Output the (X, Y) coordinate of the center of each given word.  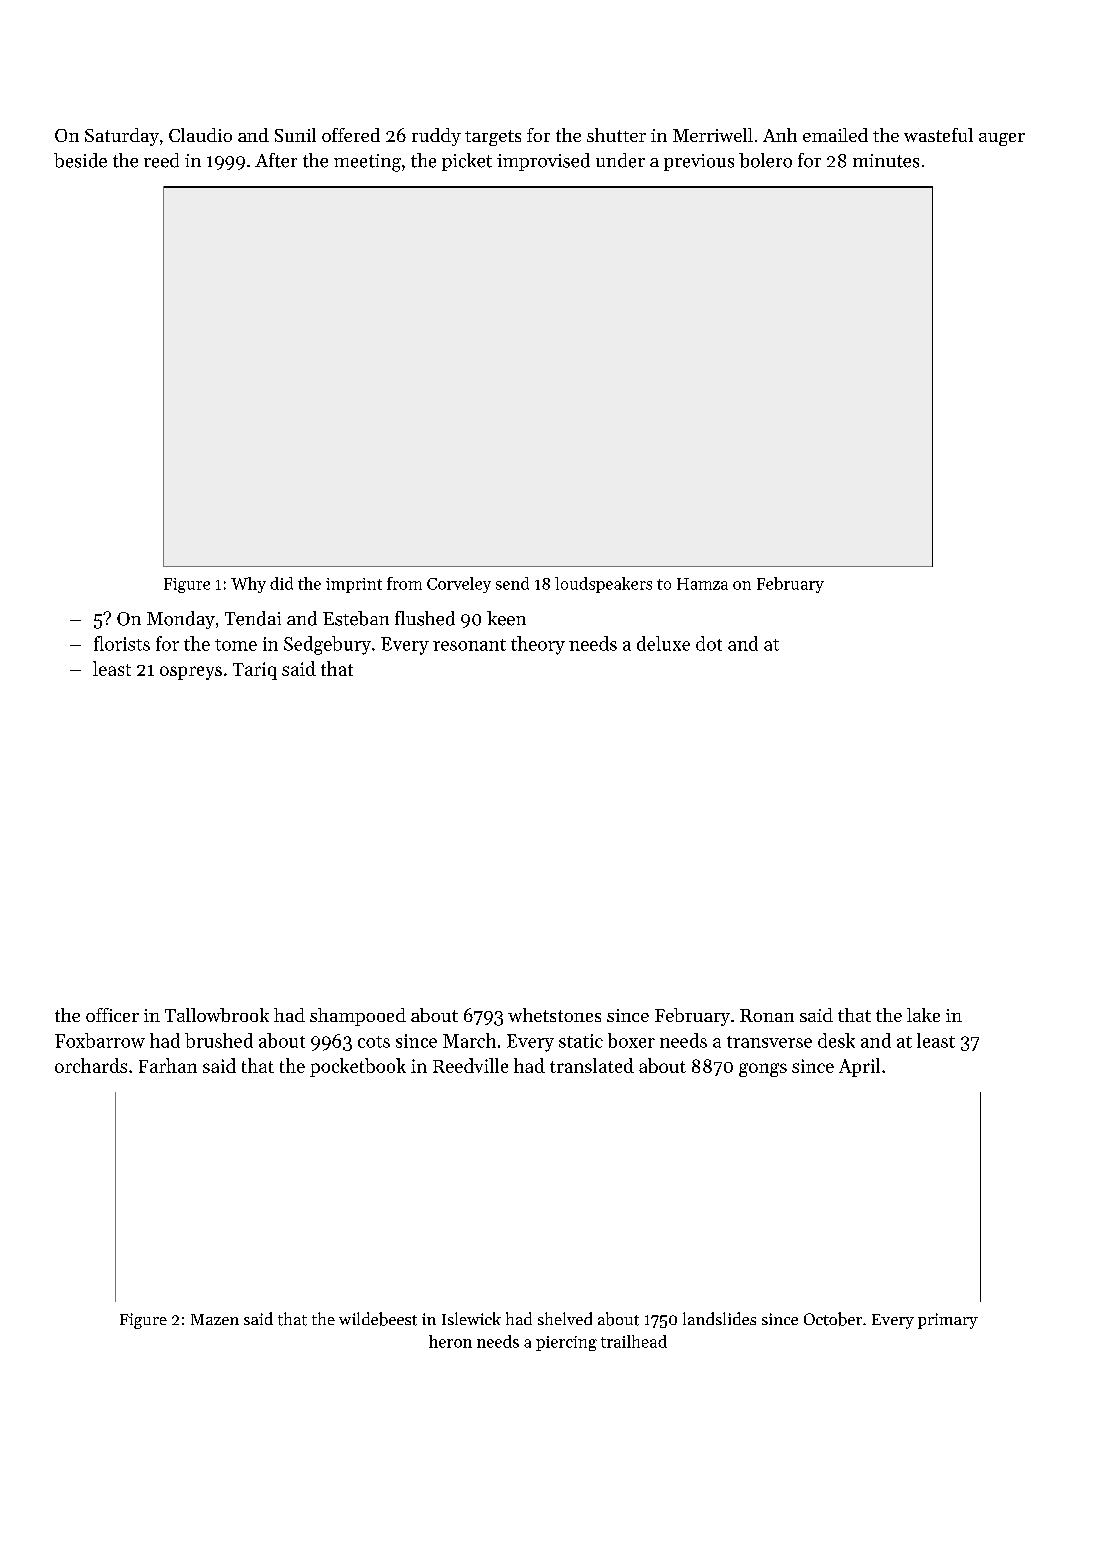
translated (592, 1065)
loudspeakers (603, 585)
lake (923, 1015)
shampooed (358, 1017)
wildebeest (378, 1319)
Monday (181, 620)
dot (709, 643)
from (404, 583)
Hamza (702, 584)
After (276, 160)
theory (538, 645)
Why (248, 585)
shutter (616, 135)
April (859, 1067)
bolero (765, 160)
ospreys (191, 673)
